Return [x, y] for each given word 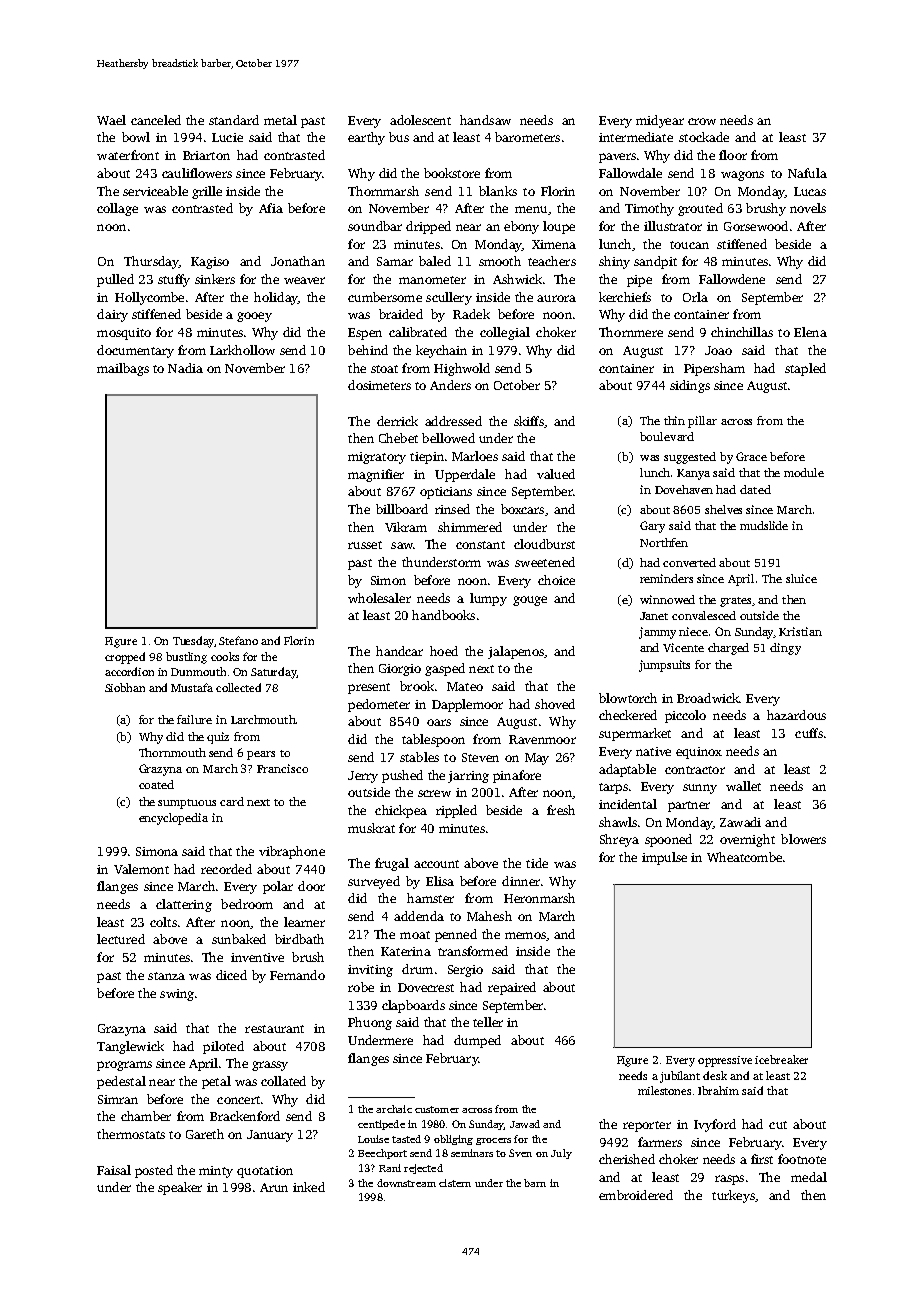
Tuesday [193, 642]
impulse [664, 858]
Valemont [141, 869]
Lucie [227, 137]
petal [216, 1082]
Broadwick [708, 698]
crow [702, 121]
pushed [402, 776]
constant [480, 545]
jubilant [680, 1077]
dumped [477, 1041]
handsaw [485, 120]
